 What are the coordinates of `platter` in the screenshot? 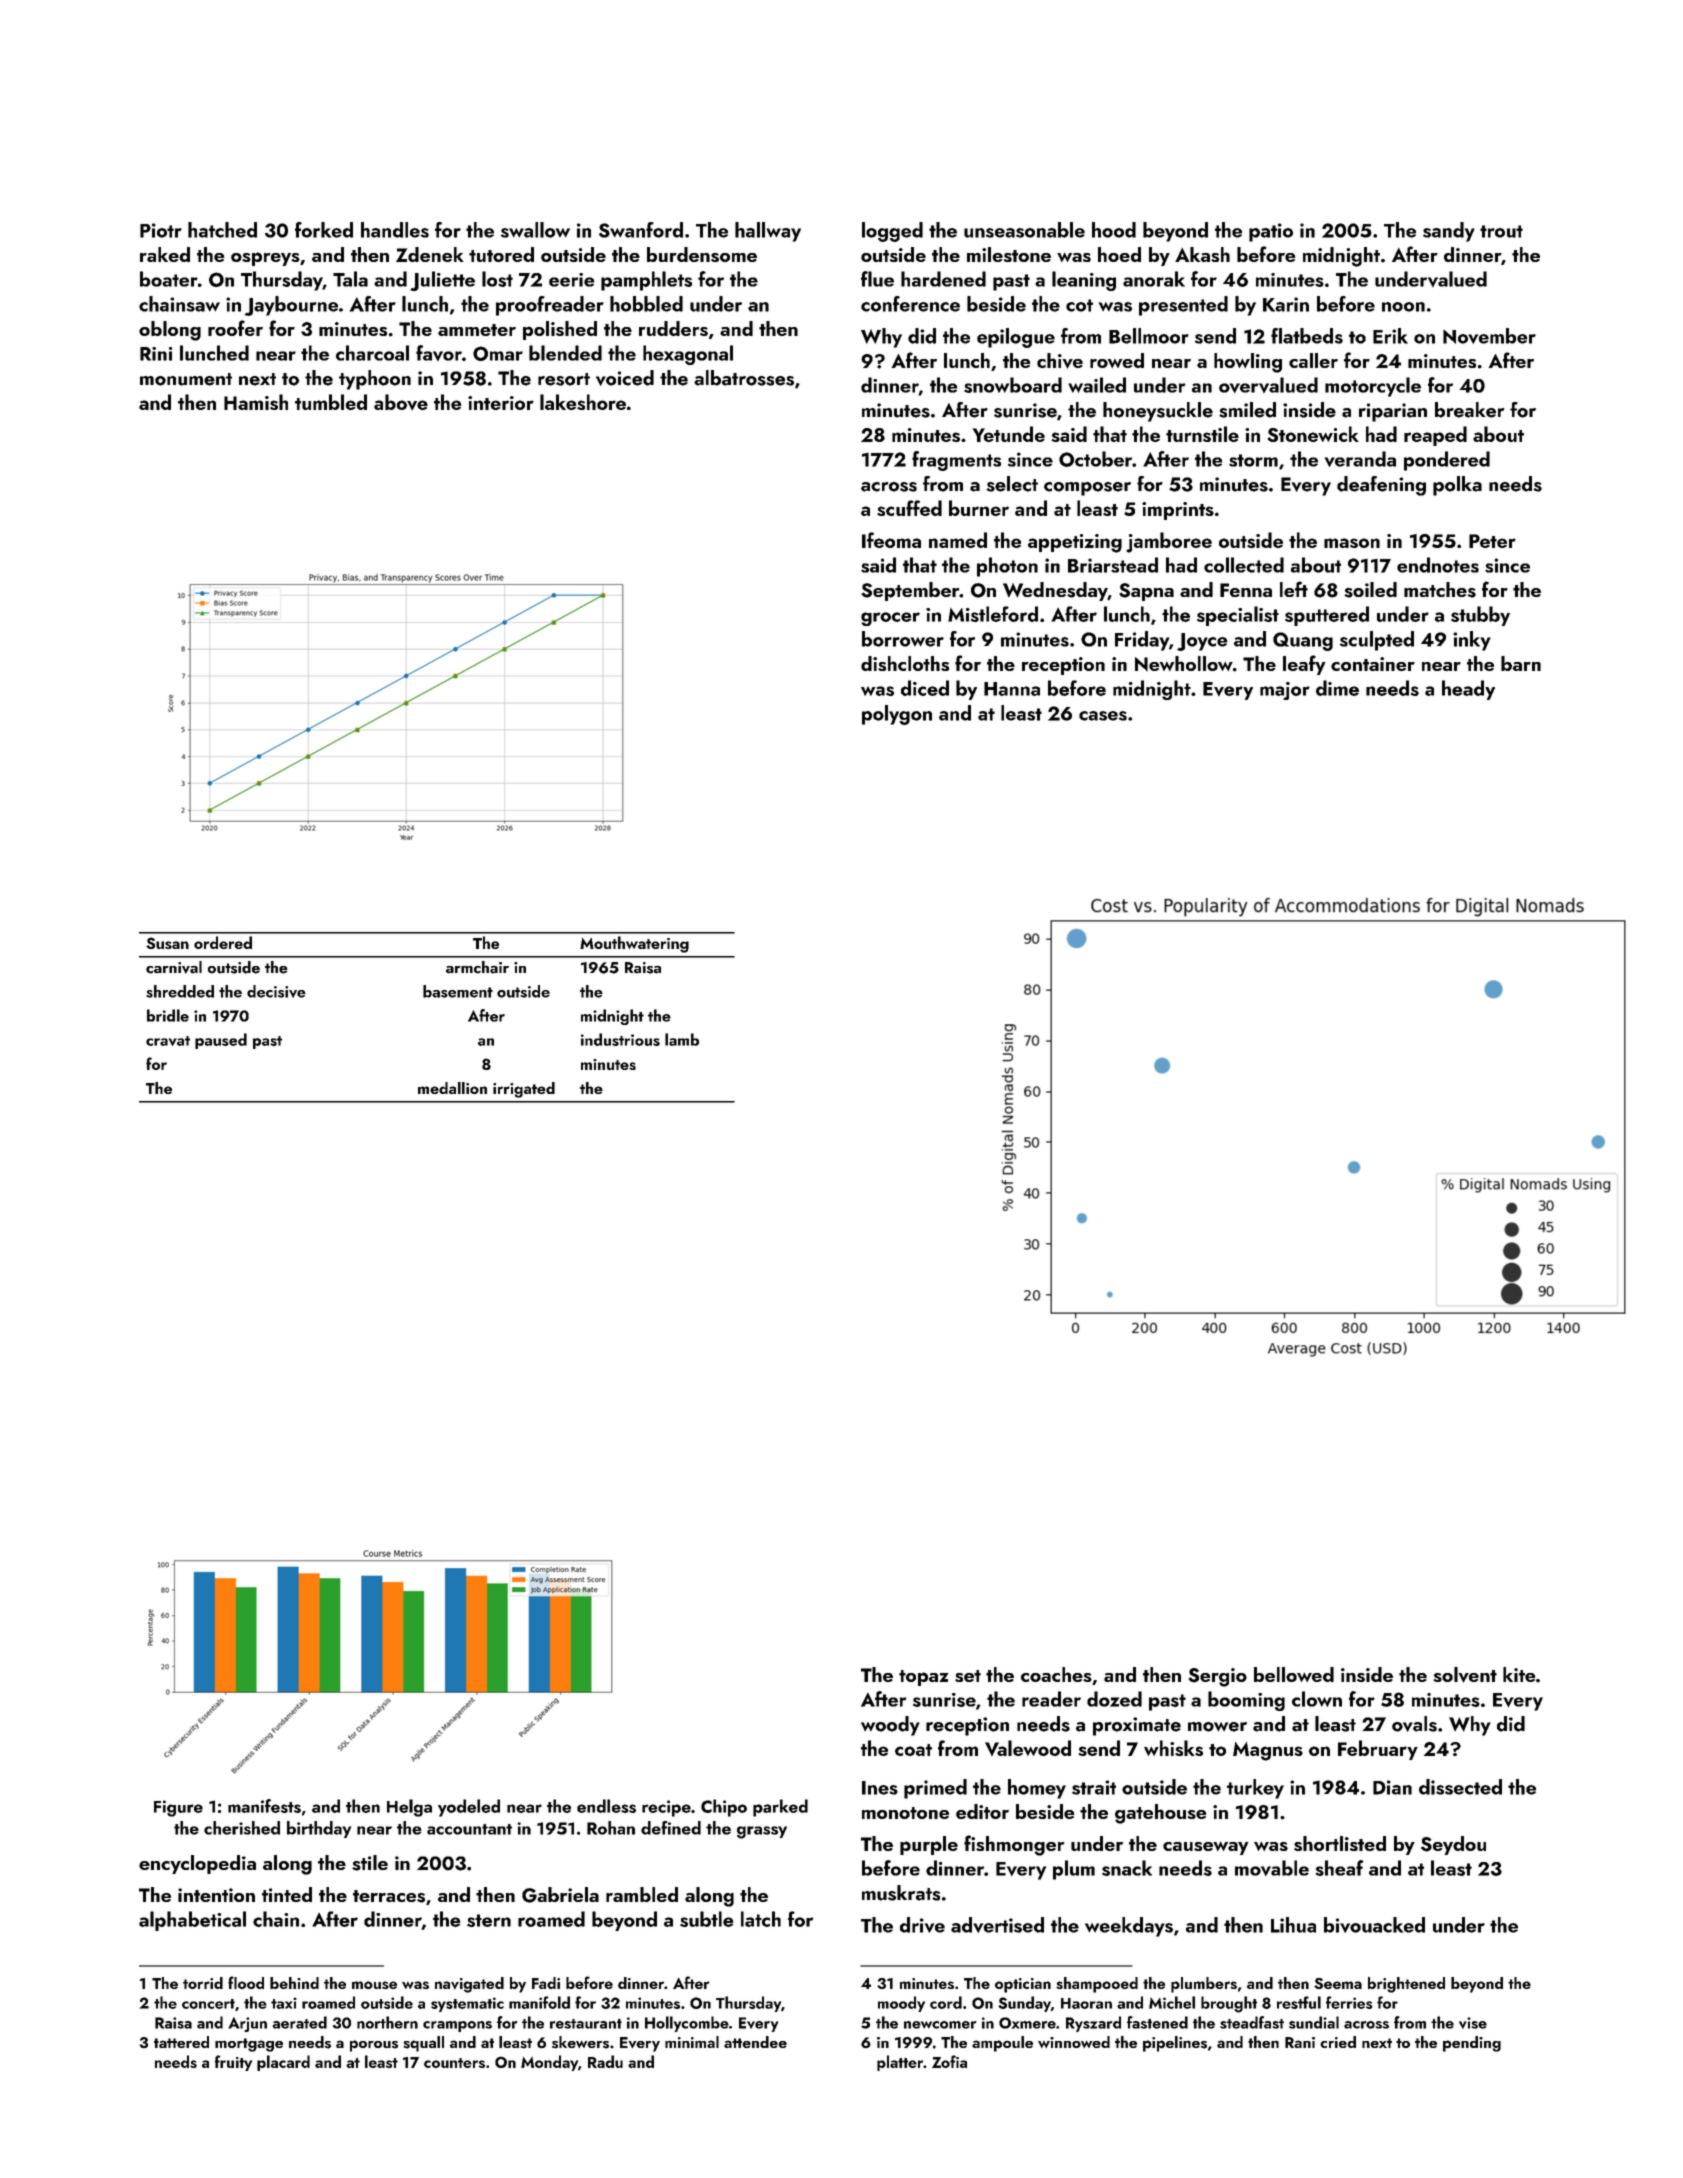 It's located at (900, 2063).
